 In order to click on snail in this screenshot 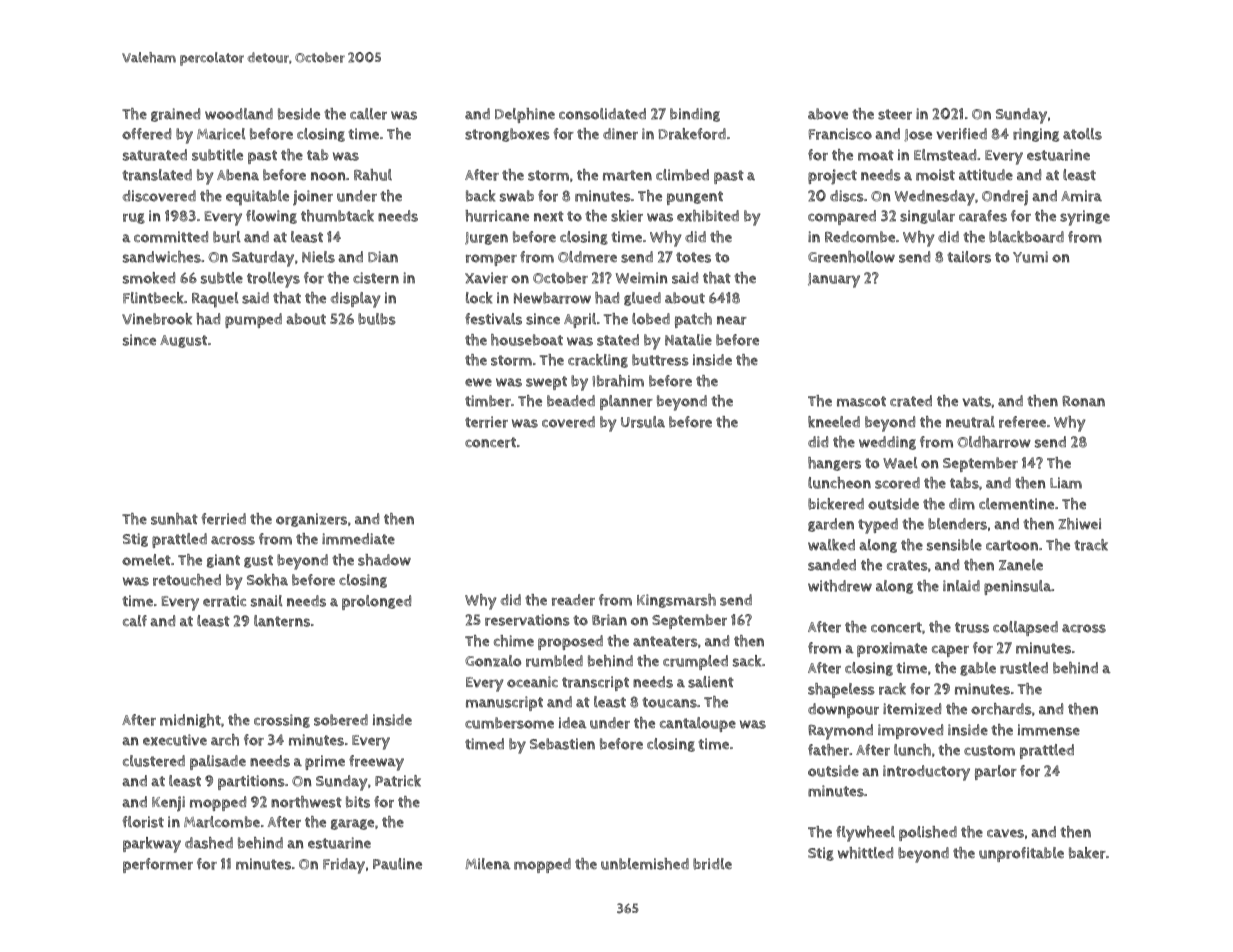, I will do `click(267, 601)`.
